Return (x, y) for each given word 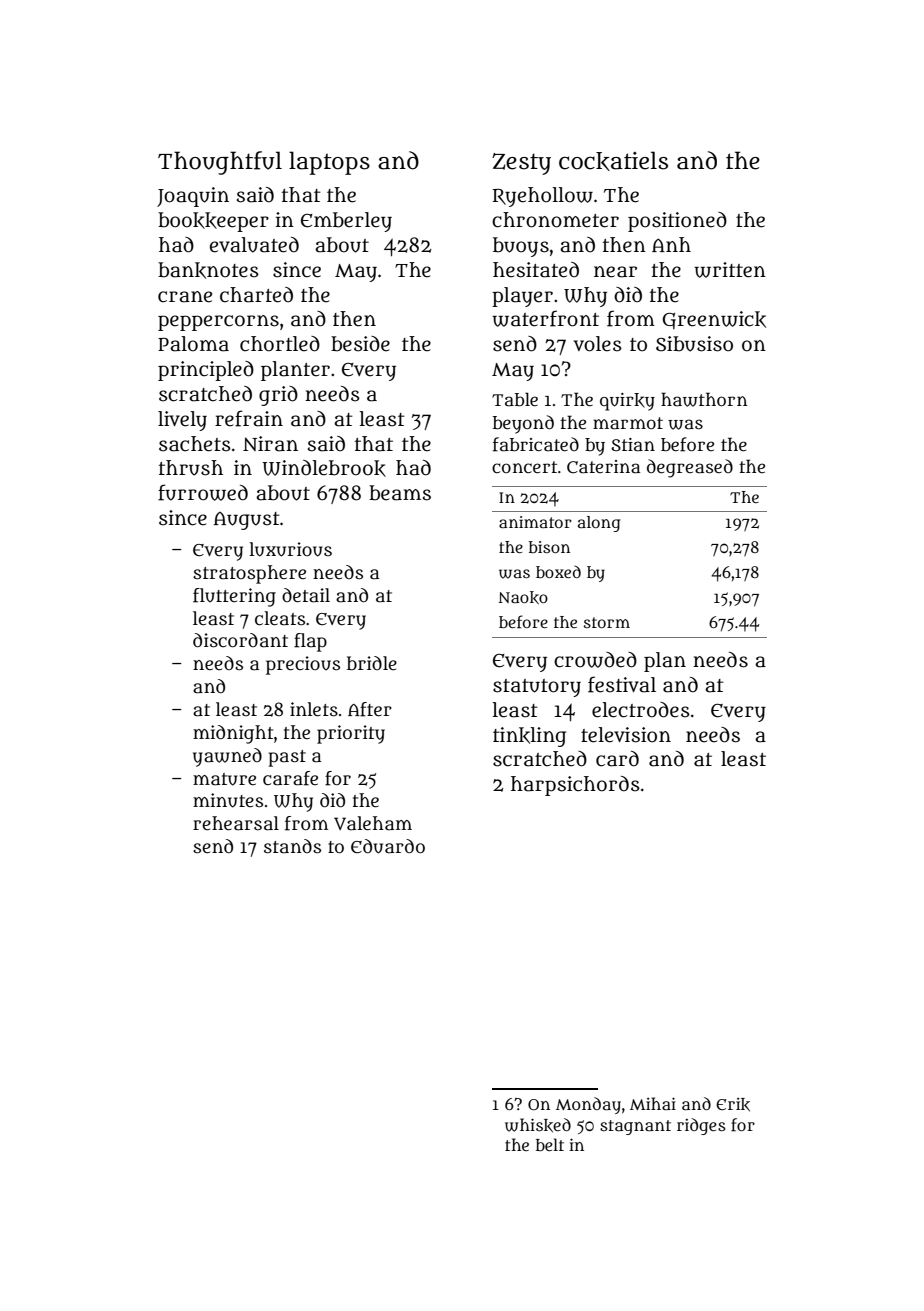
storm (607, 622)
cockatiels (613, 161)
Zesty (521, 164)
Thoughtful (220, 163)
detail (306, 595)
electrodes (641, 710)
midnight (233, 734)
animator (535, 522)
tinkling (529, 737)
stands (292, 846)
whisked (538, 1125)
